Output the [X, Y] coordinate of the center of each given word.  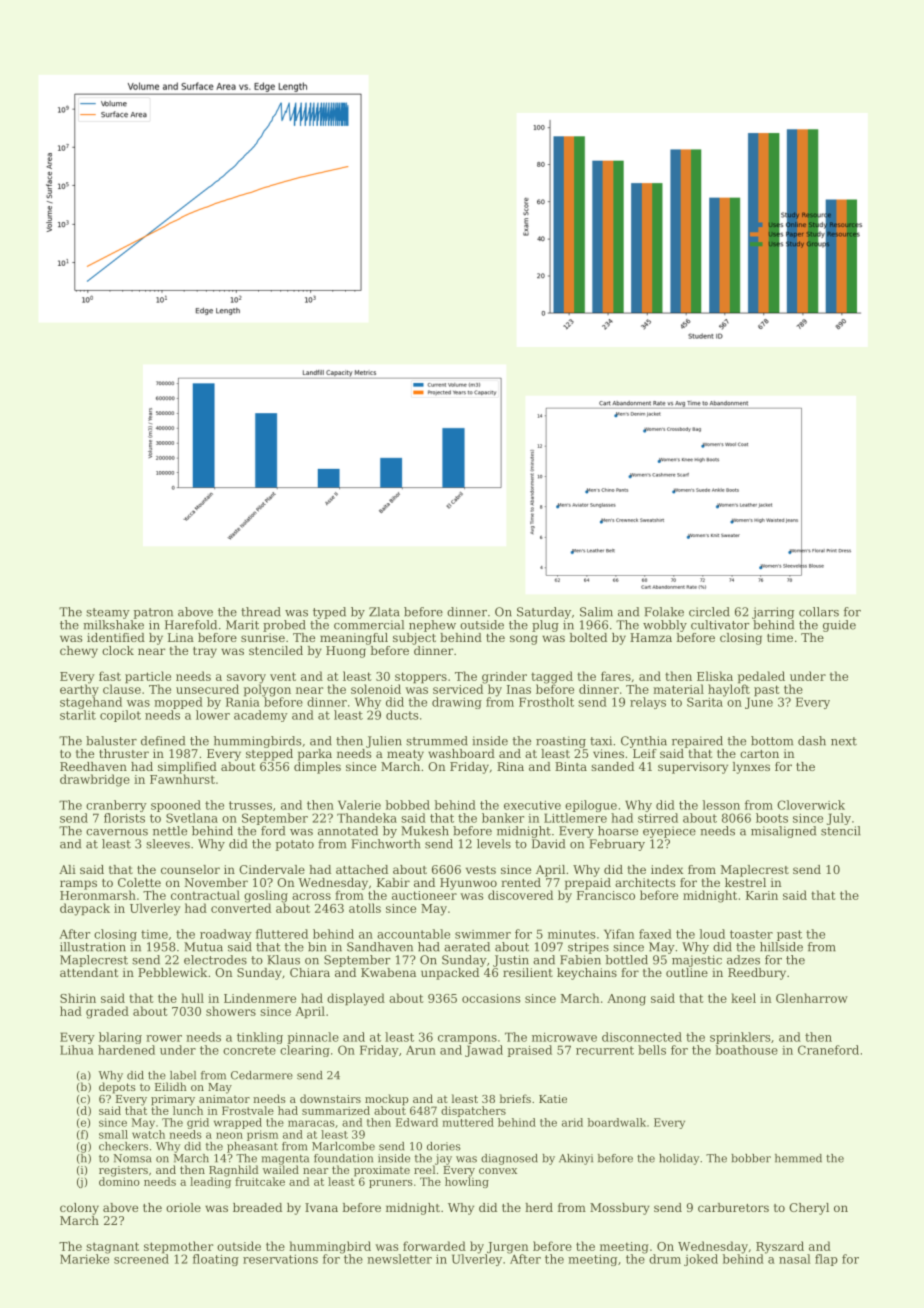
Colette [139, 882]
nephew [432, 626]
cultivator [720, 625]
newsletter [399, 1259]
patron [153, 613]
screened [141, 1259]
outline [687, 972]
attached [362, 869]
